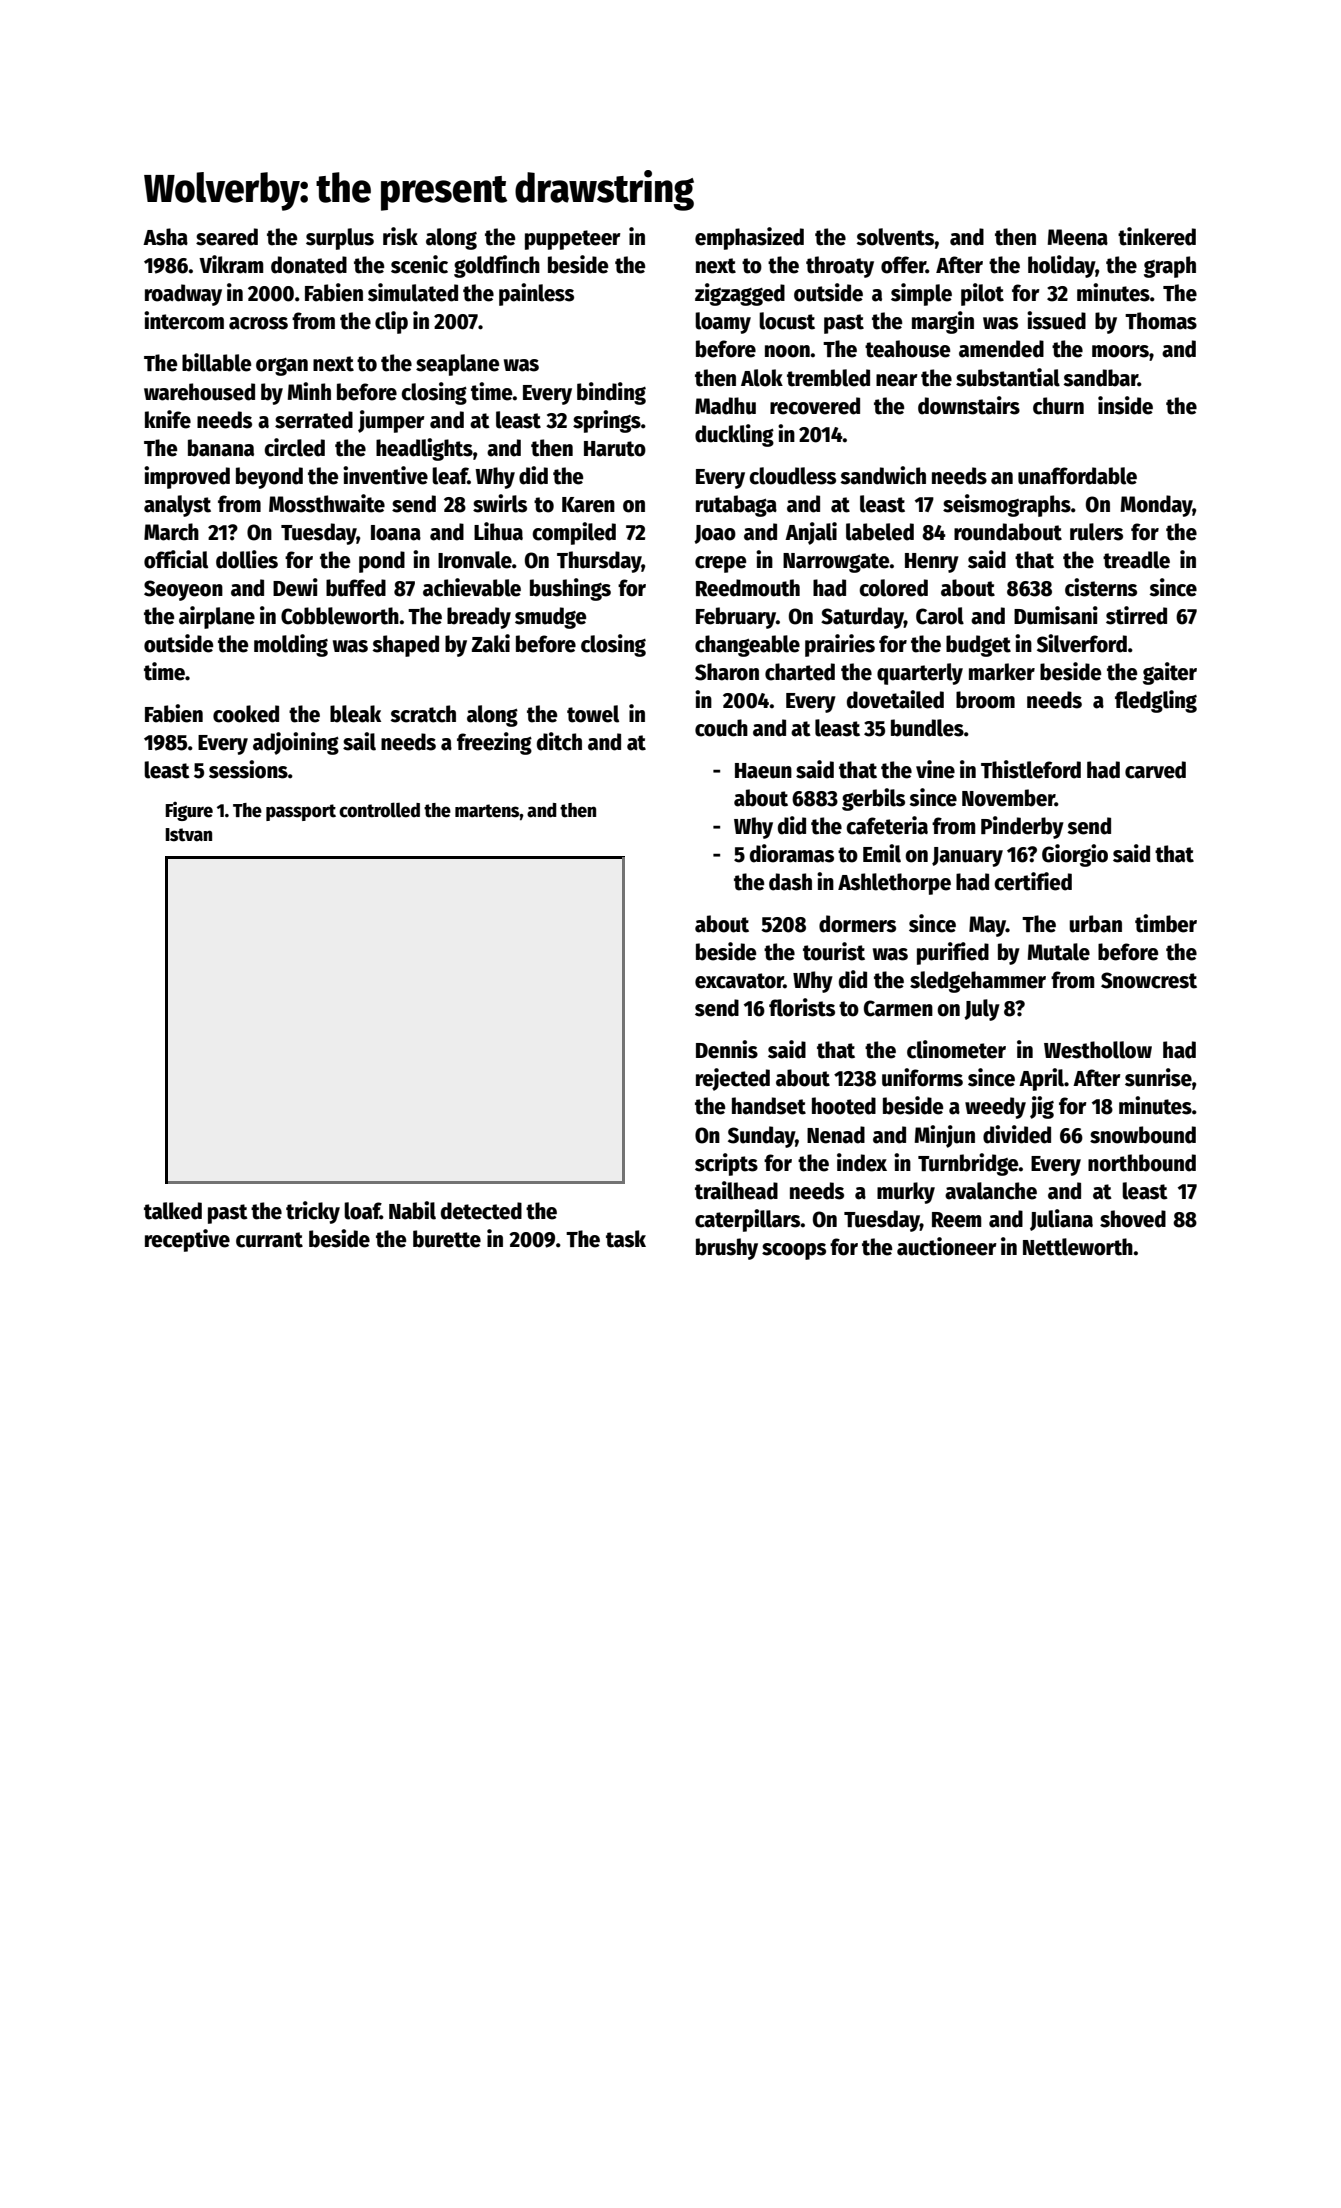 Image resolution: width=1341 pixels, height=2208 pixels. What do you see at coordinates (188, 835) in the screenshot?
I see `Istvan` at bounding box center [188, 835].
